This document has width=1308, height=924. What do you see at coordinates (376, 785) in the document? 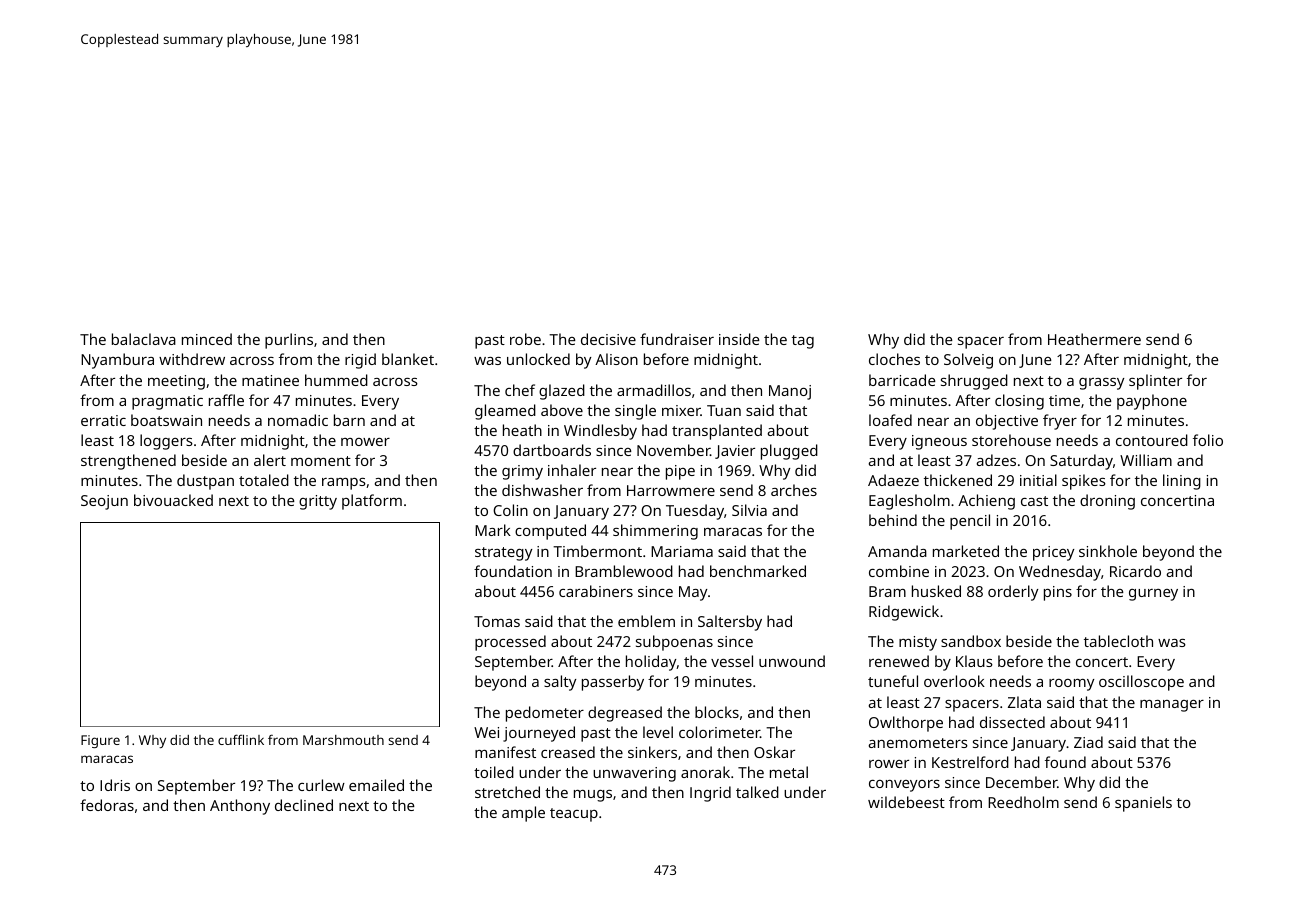
I see `emailed` at bounding box center [376, 785].
